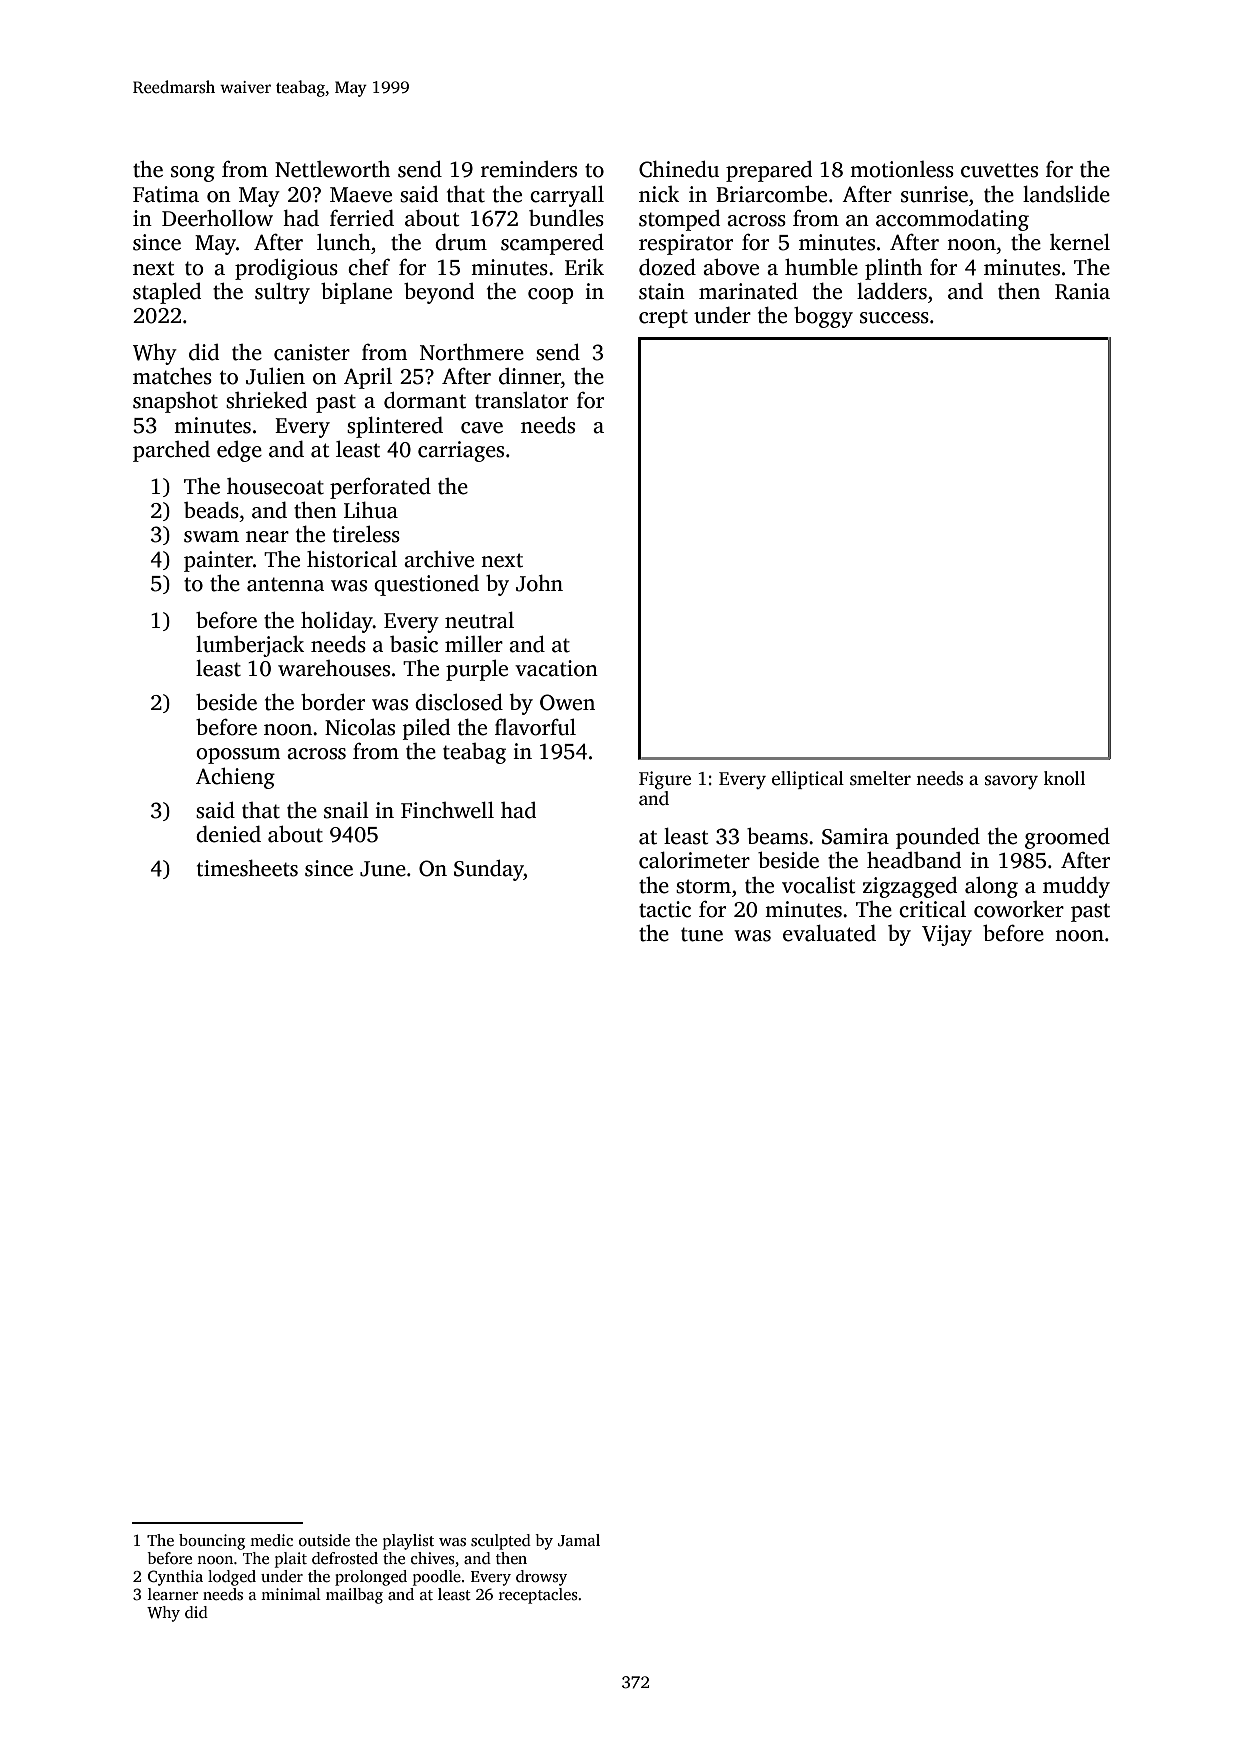 The height and width of the screenshot is (1758, 1243). What do you see at coordinates (579, 1540) in the screenshot?
I see `Jamal` at bounding box center [579, 1540].
